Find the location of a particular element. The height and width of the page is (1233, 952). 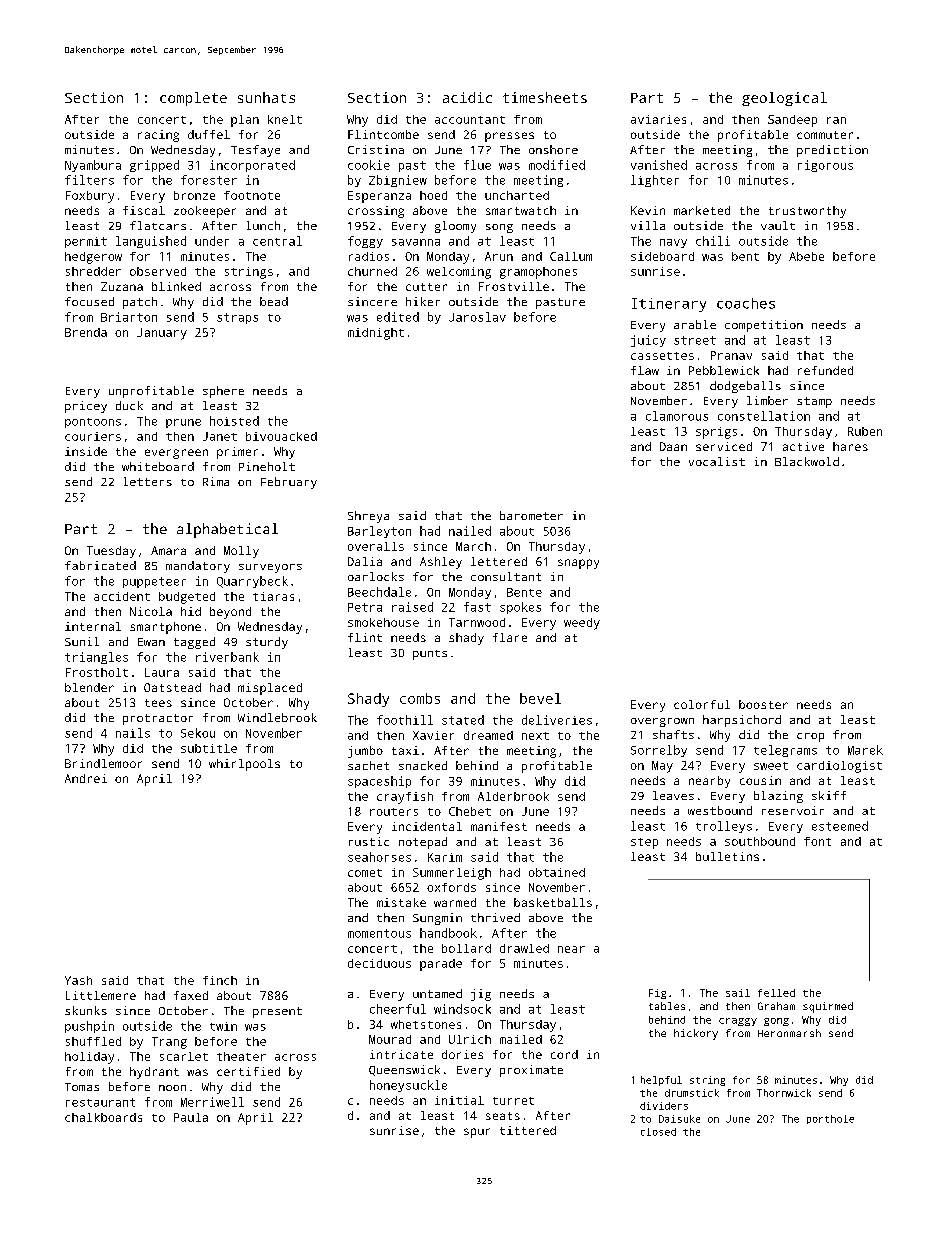

geological is located at coordinates (784, 99).
